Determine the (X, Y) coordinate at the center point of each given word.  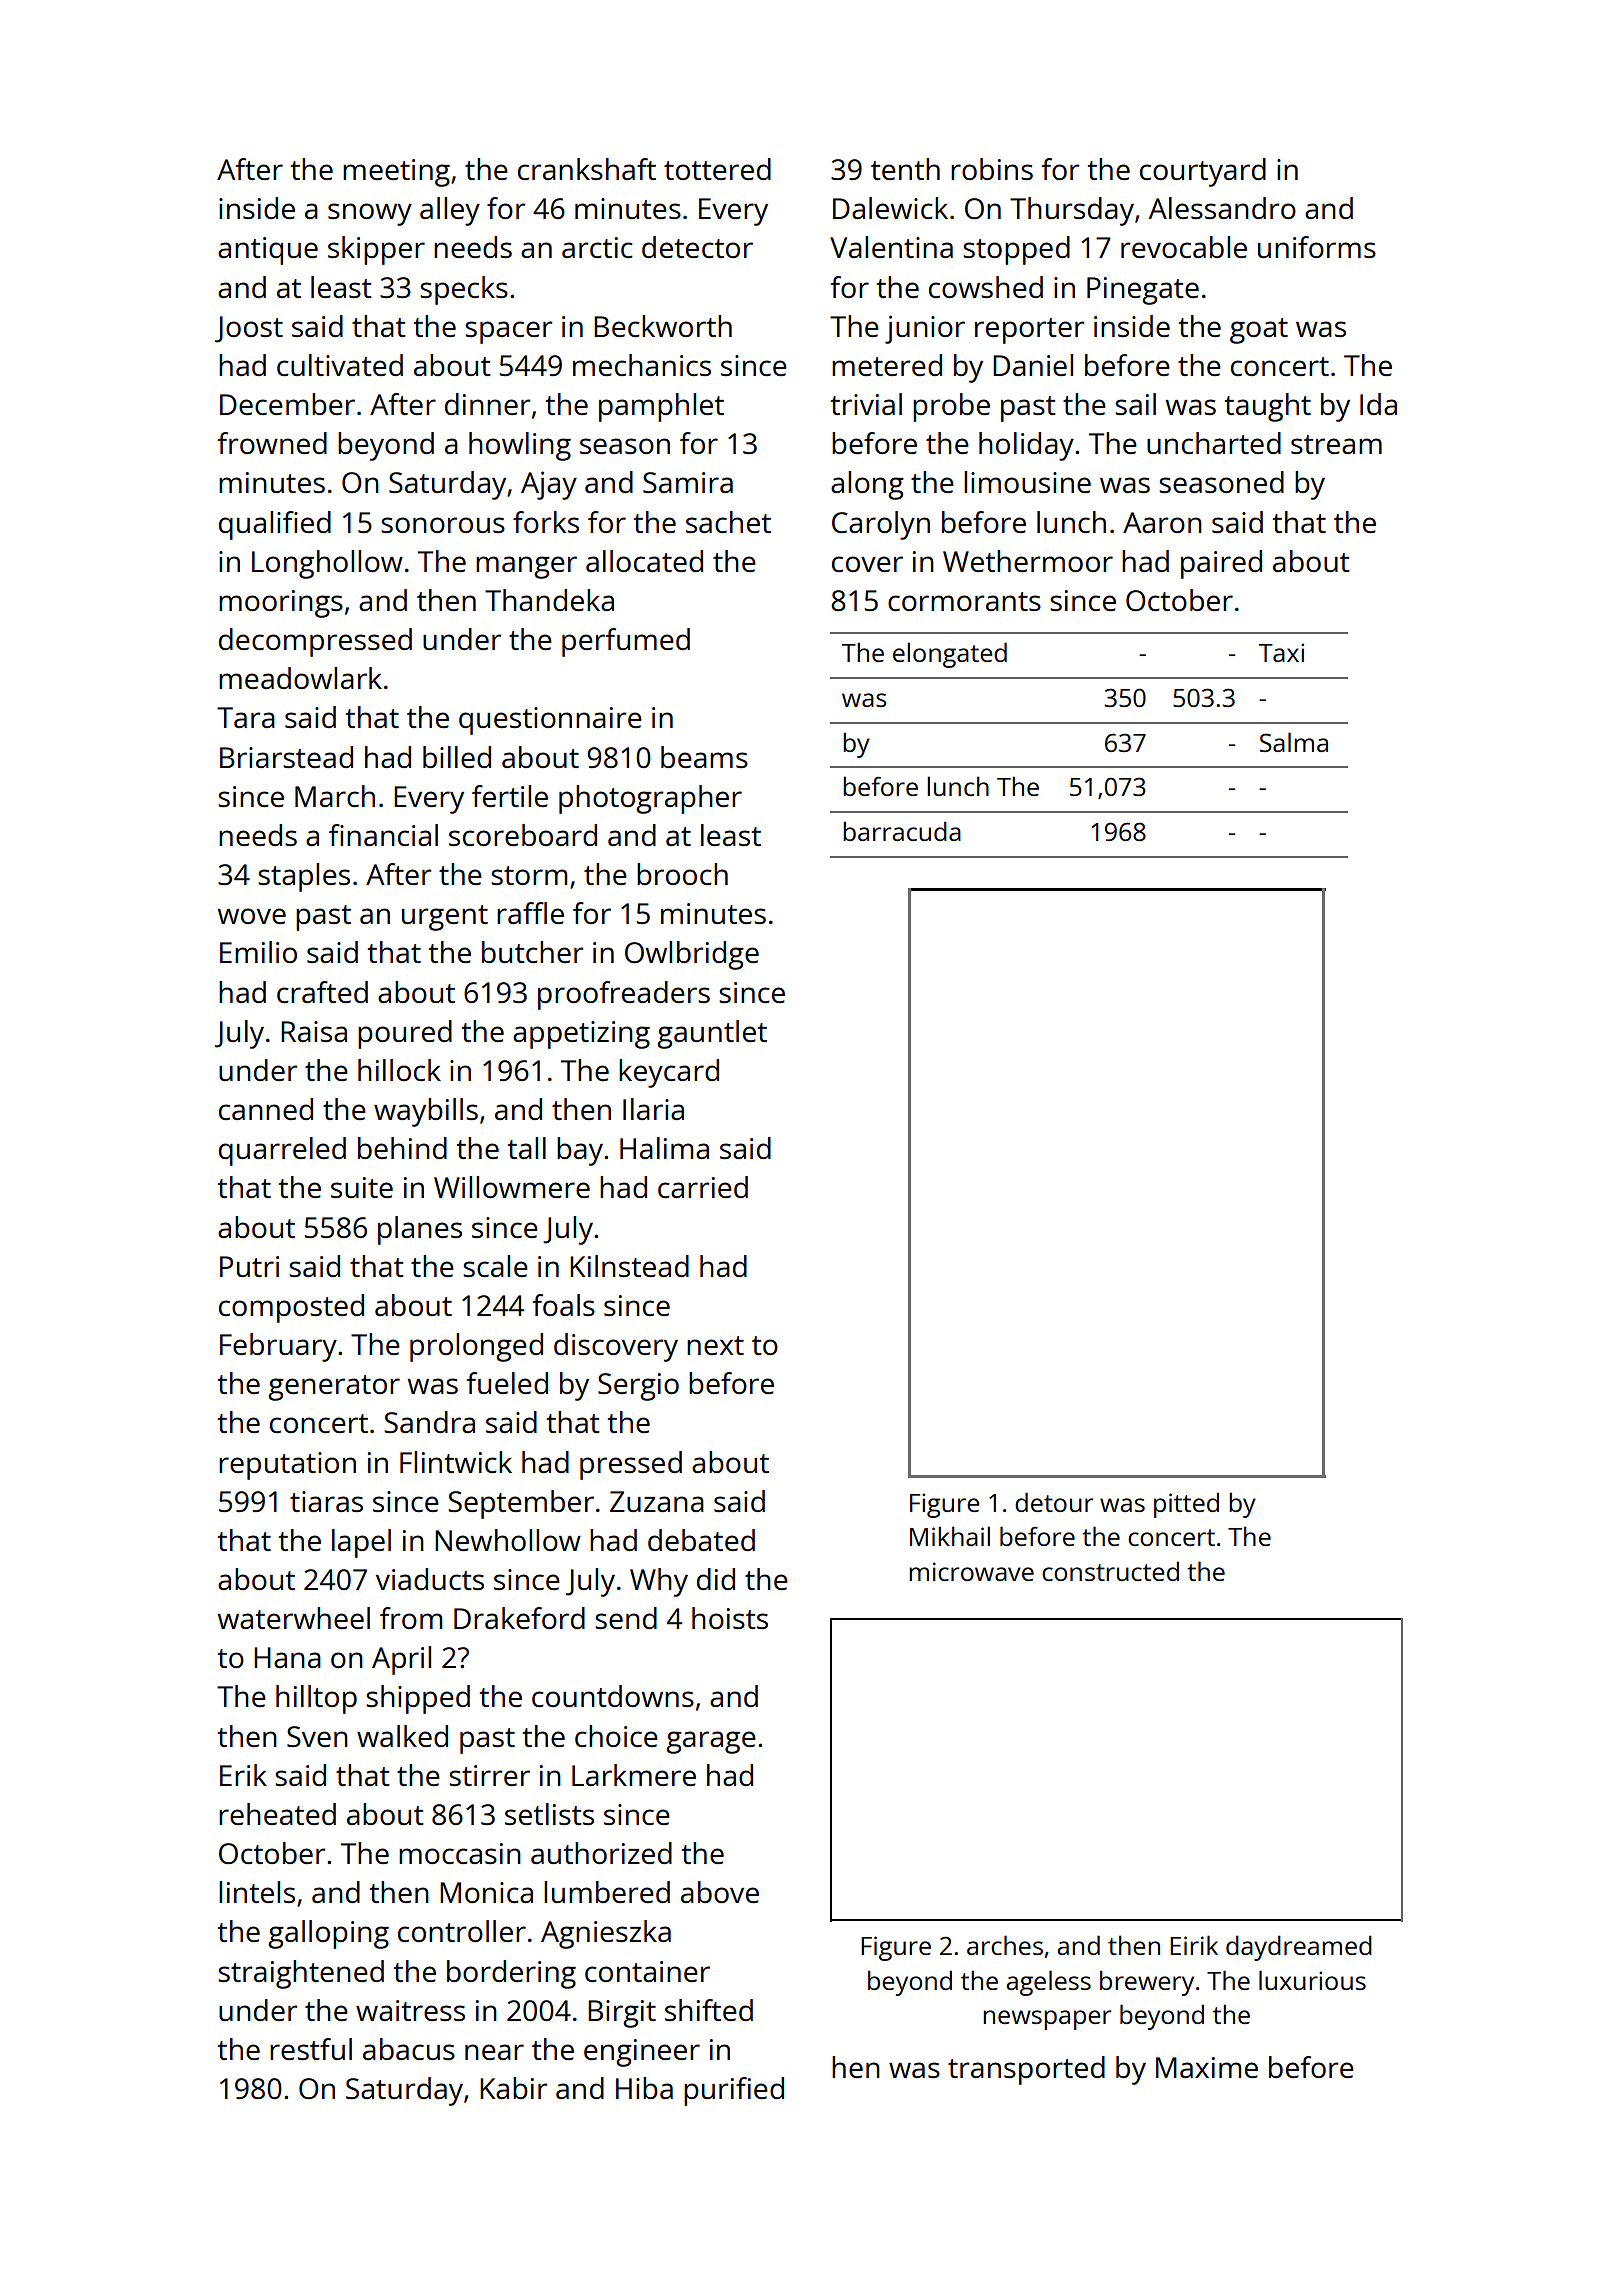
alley (450, 211)
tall (527, 1148)
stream (1336, 444)
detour (1054, 1502)
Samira (688, 482)
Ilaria (653, 1109)
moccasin (460, 1853)
